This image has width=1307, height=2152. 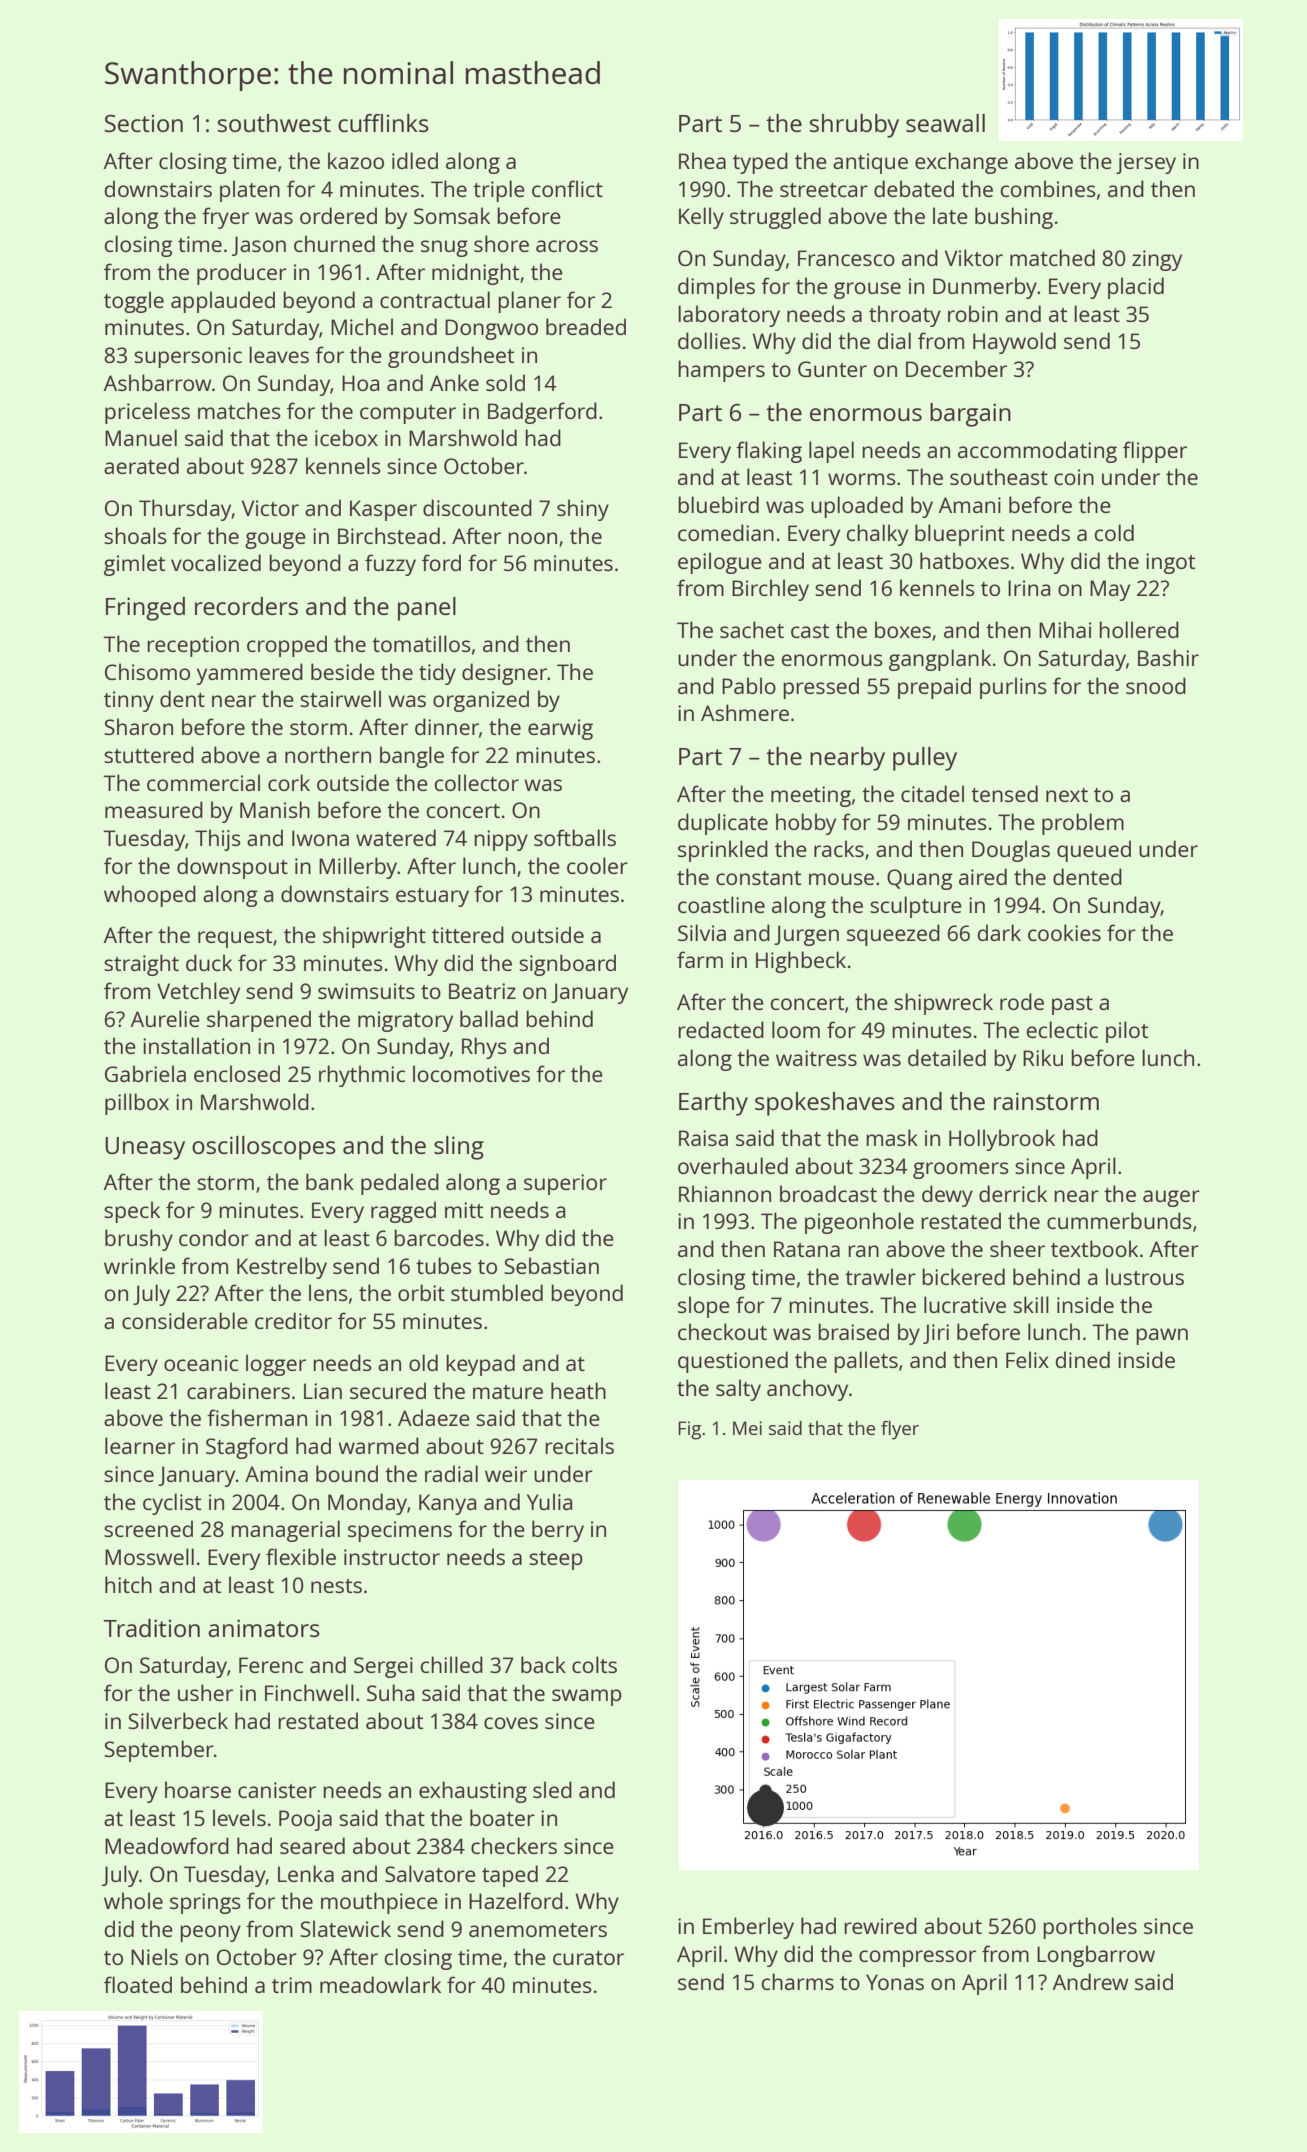 What do you see at coordinates (588, 1958) in the image?
I see `curator` at bounding box center [588, 1958].
